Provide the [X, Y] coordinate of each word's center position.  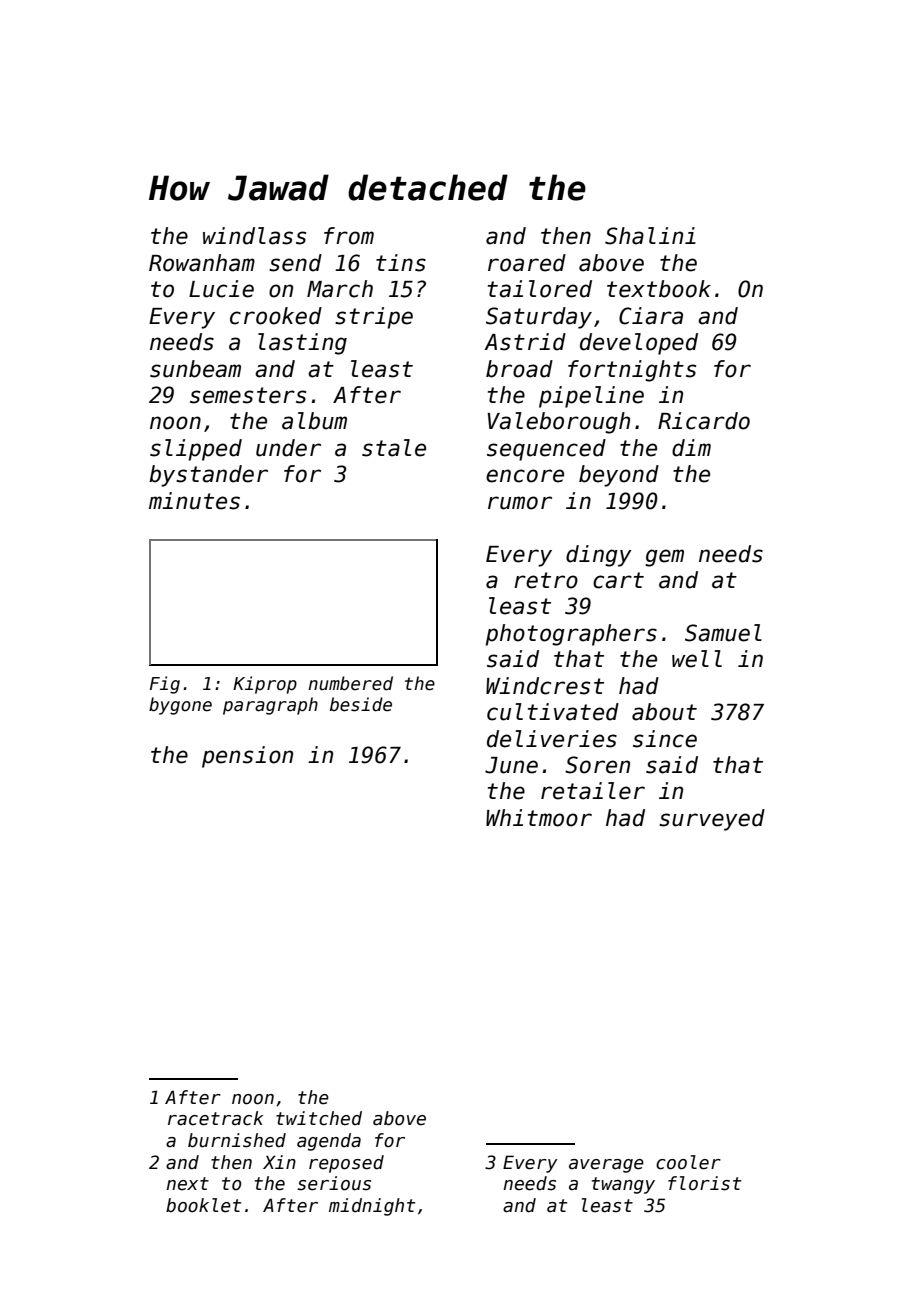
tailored [540, 289]
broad [519, 369]
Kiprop [265, 685]
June [511, 765]
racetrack [215, 1118]
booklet [203, 1205]
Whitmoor [539, 818]
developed [639, 344]
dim [691, 448]
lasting [302, 344]
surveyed [712, 820]
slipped [196, 450]
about [664, 712]
